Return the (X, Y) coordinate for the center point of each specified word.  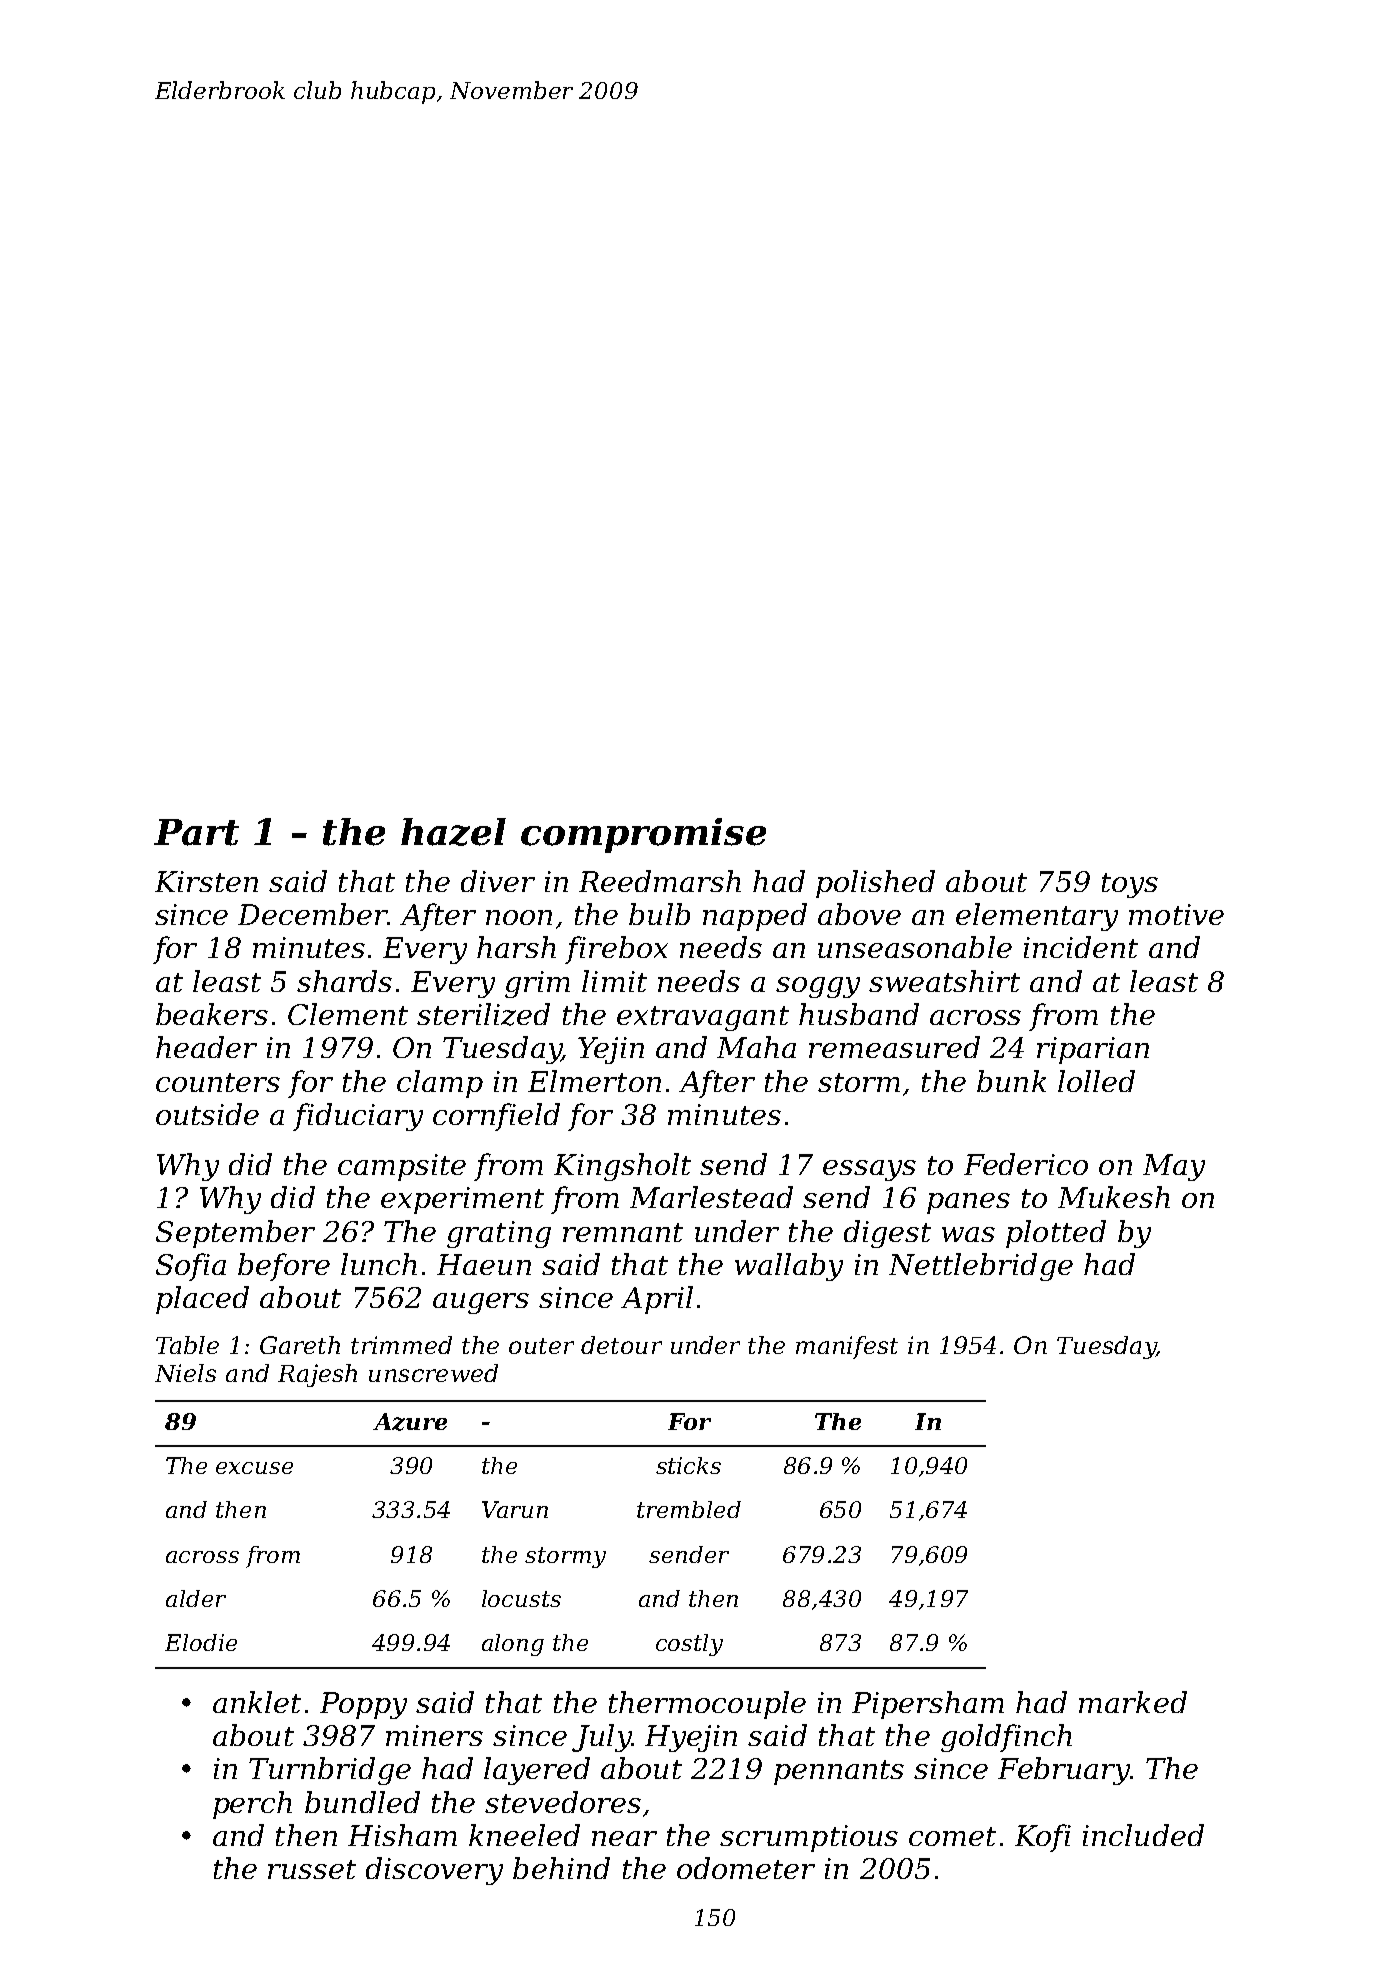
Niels (185, 1373)
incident (1081, 947)
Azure (410, 1422)
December (313, 914)
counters (218, 1082)
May (1174, 1167)
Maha (756, 1047)
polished (875, 884)
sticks (688, 1465)
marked (1133, 1702)
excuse (254, 1468)
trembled (689, 1509)
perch (252, 1805)
